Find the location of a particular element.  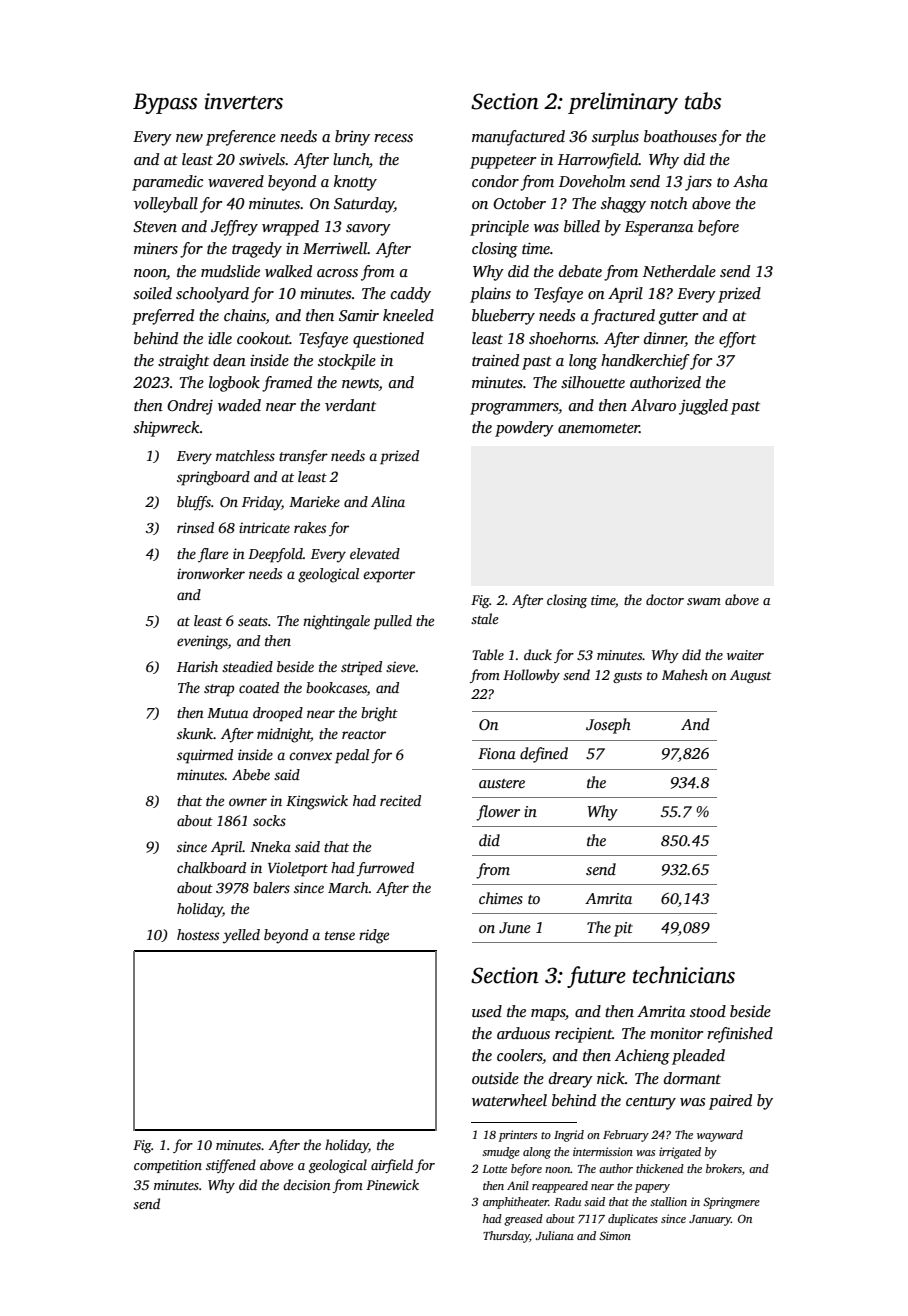

squirmed is located at coordinates (205, 756).
